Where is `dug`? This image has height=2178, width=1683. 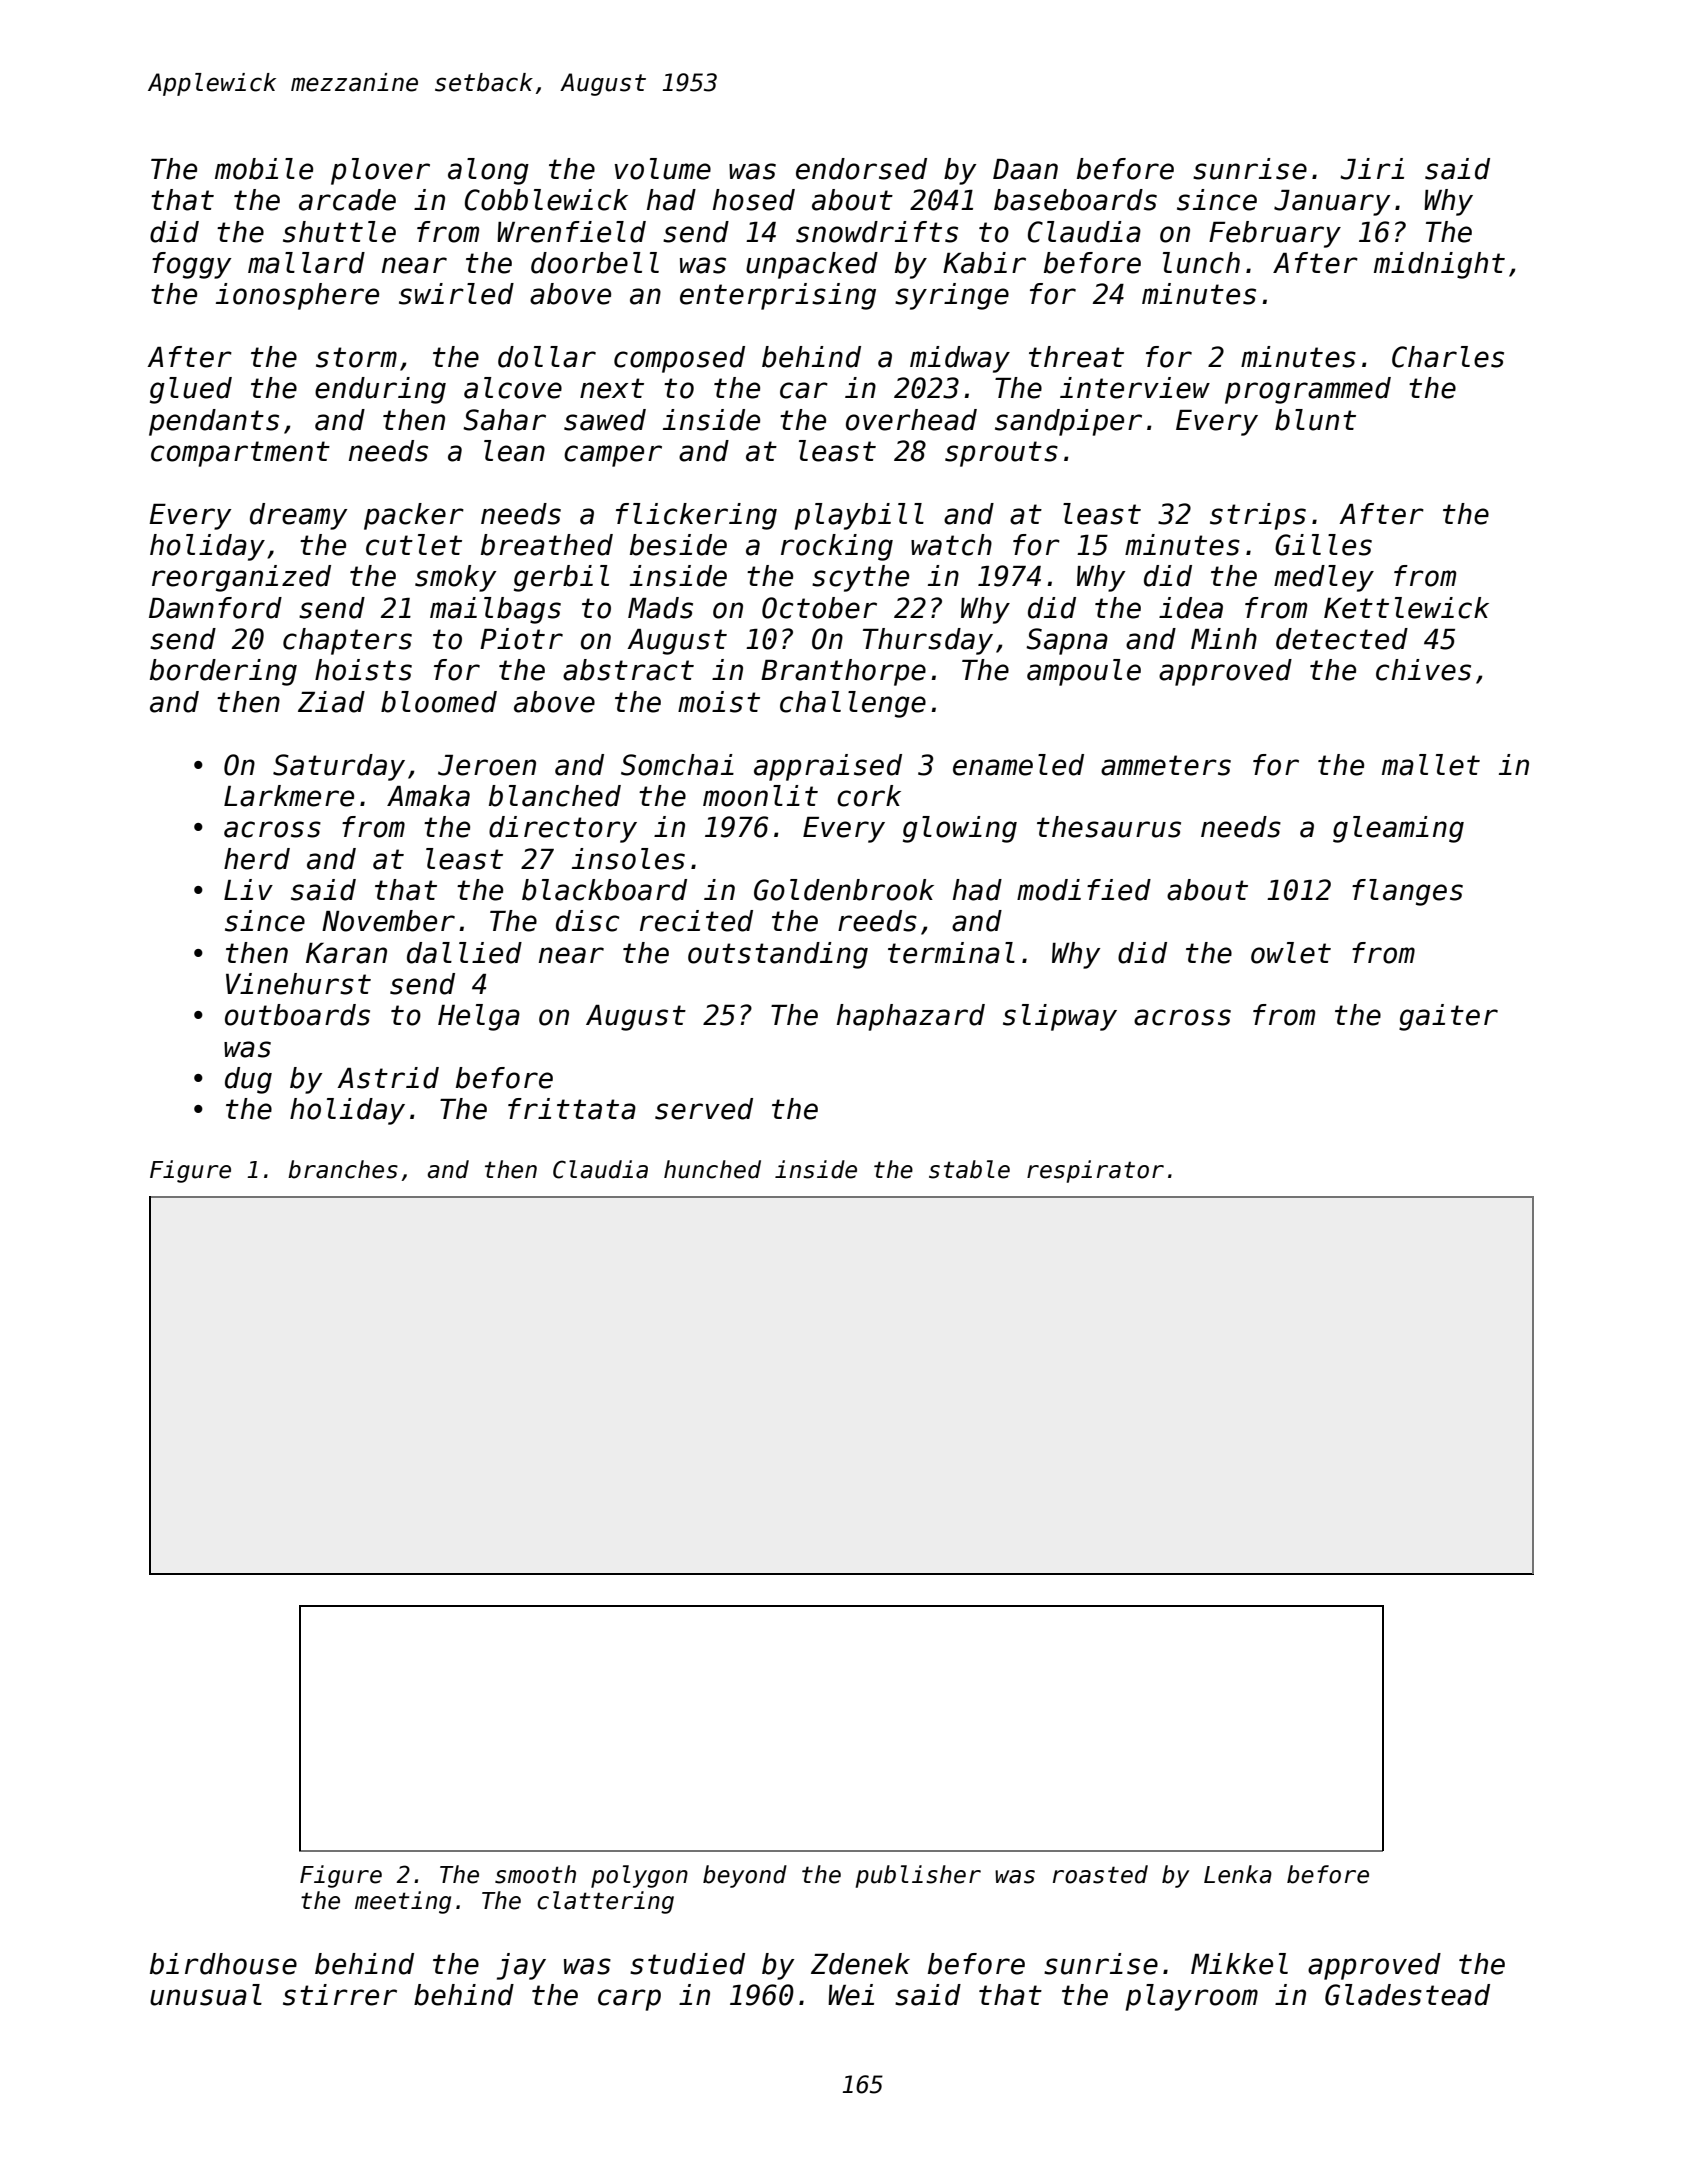 dug is located at coordinates (248, 1080).
